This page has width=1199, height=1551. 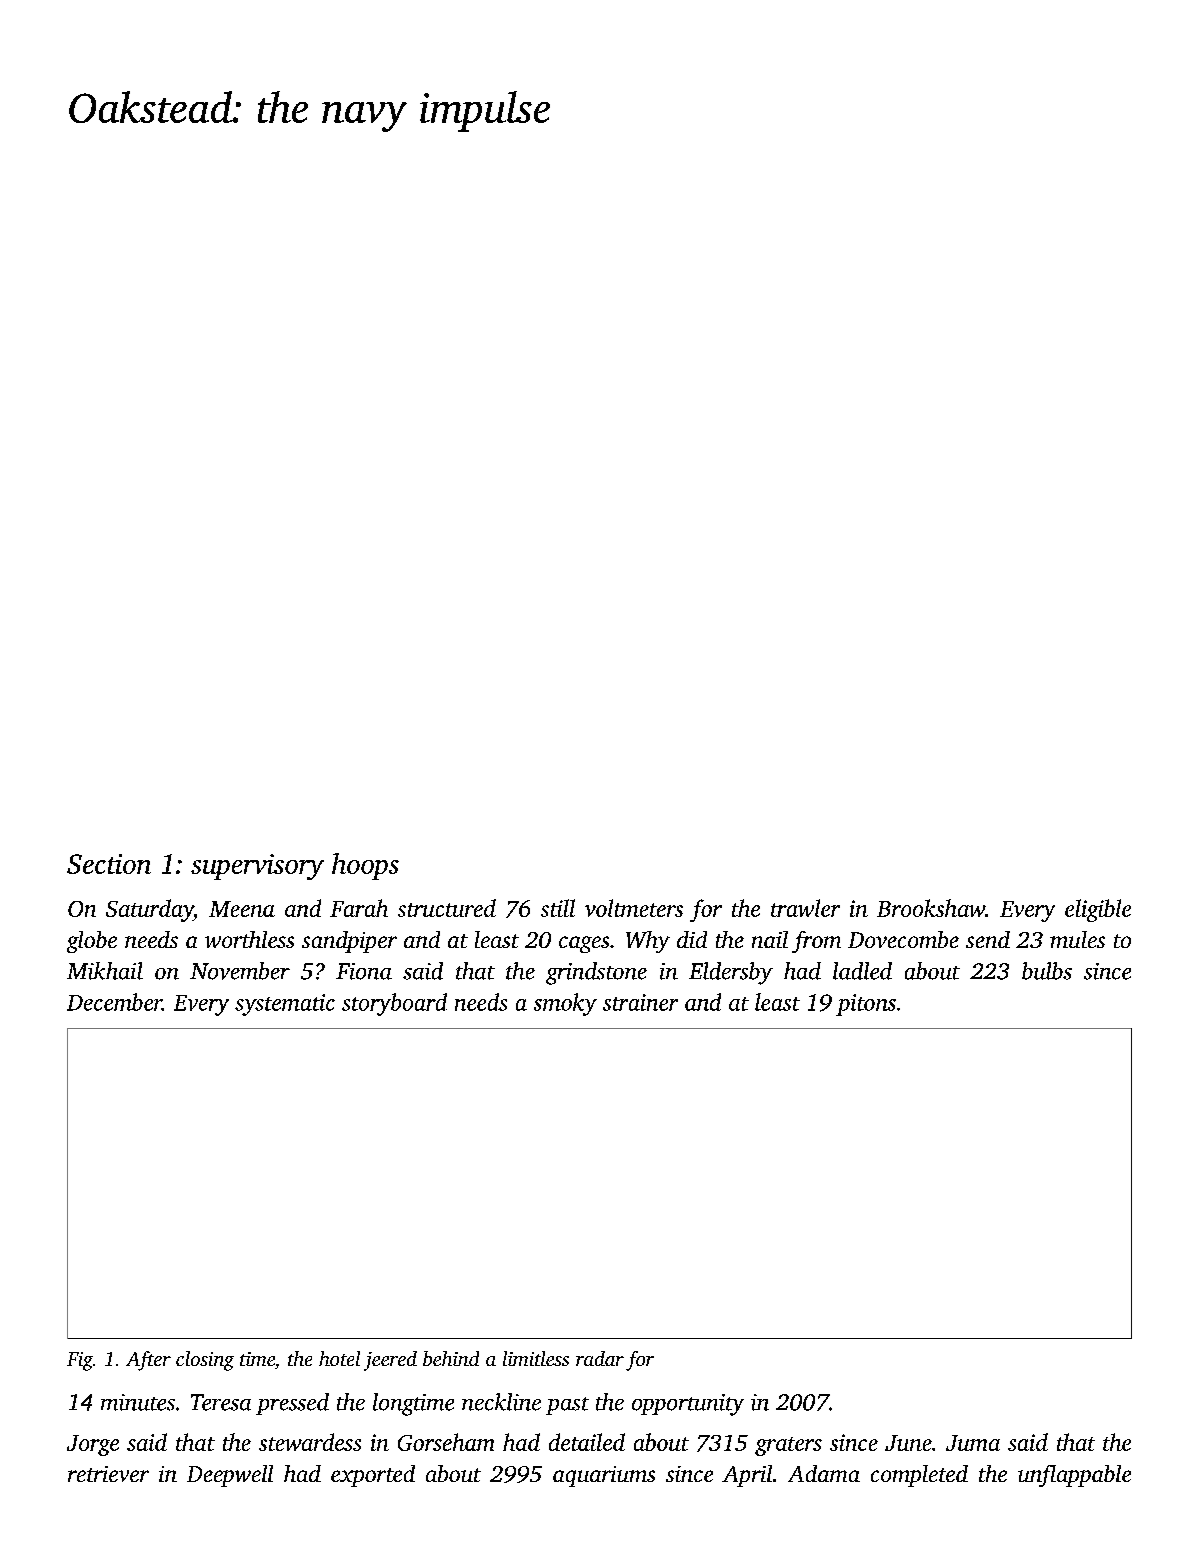 I want to click on limitless, so click(x=536, y=1358).
